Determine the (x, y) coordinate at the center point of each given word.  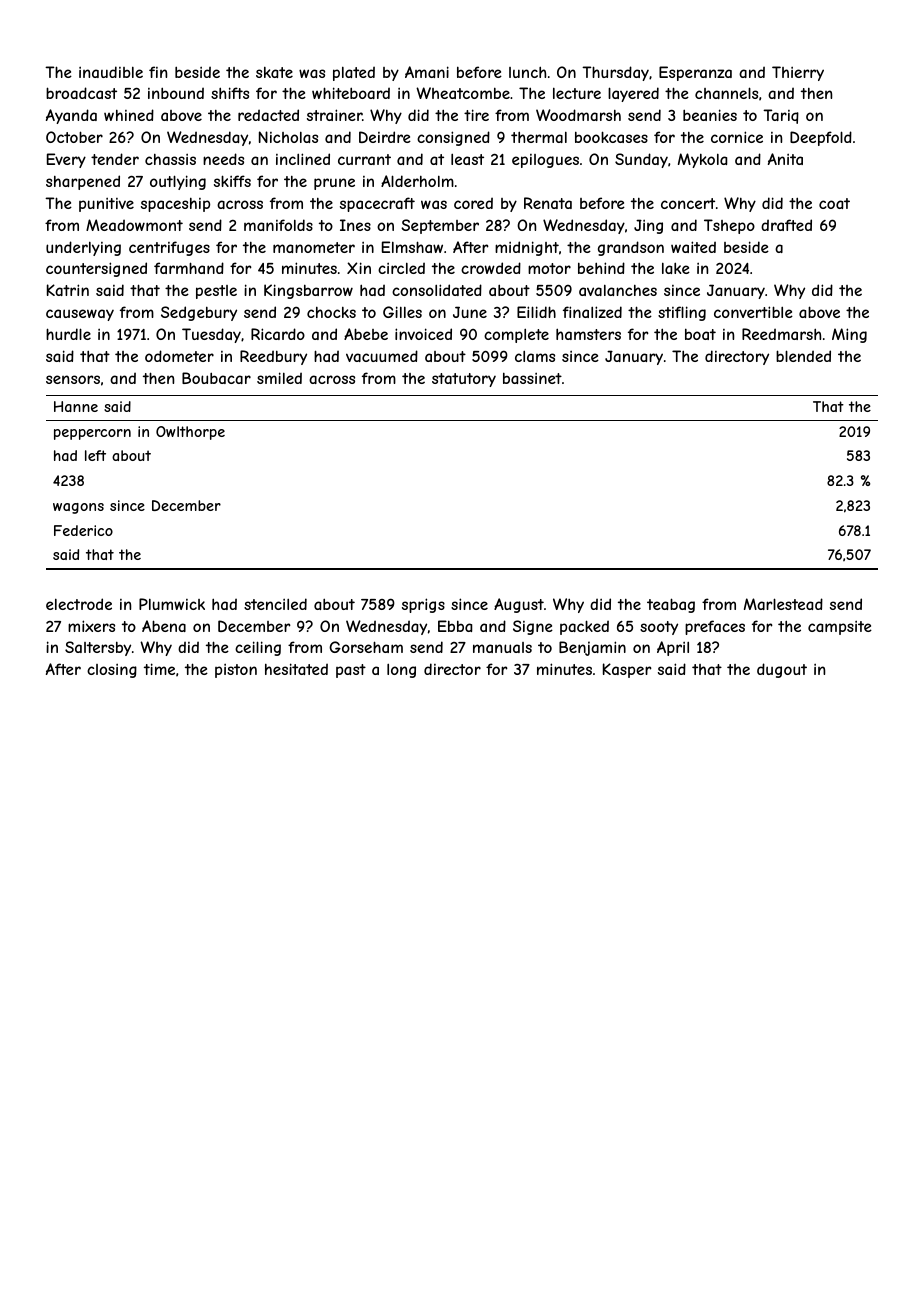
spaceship (175, 205)
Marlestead (783, 604)
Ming (849, 335)
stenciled (275, 604)
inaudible (111, 72)
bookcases (611, 137)
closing (112, 670)
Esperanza (695, 73)
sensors (73, 379)
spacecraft (377, 204)
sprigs (423, 605)
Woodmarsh (578, 115)
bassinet (532, 378)
